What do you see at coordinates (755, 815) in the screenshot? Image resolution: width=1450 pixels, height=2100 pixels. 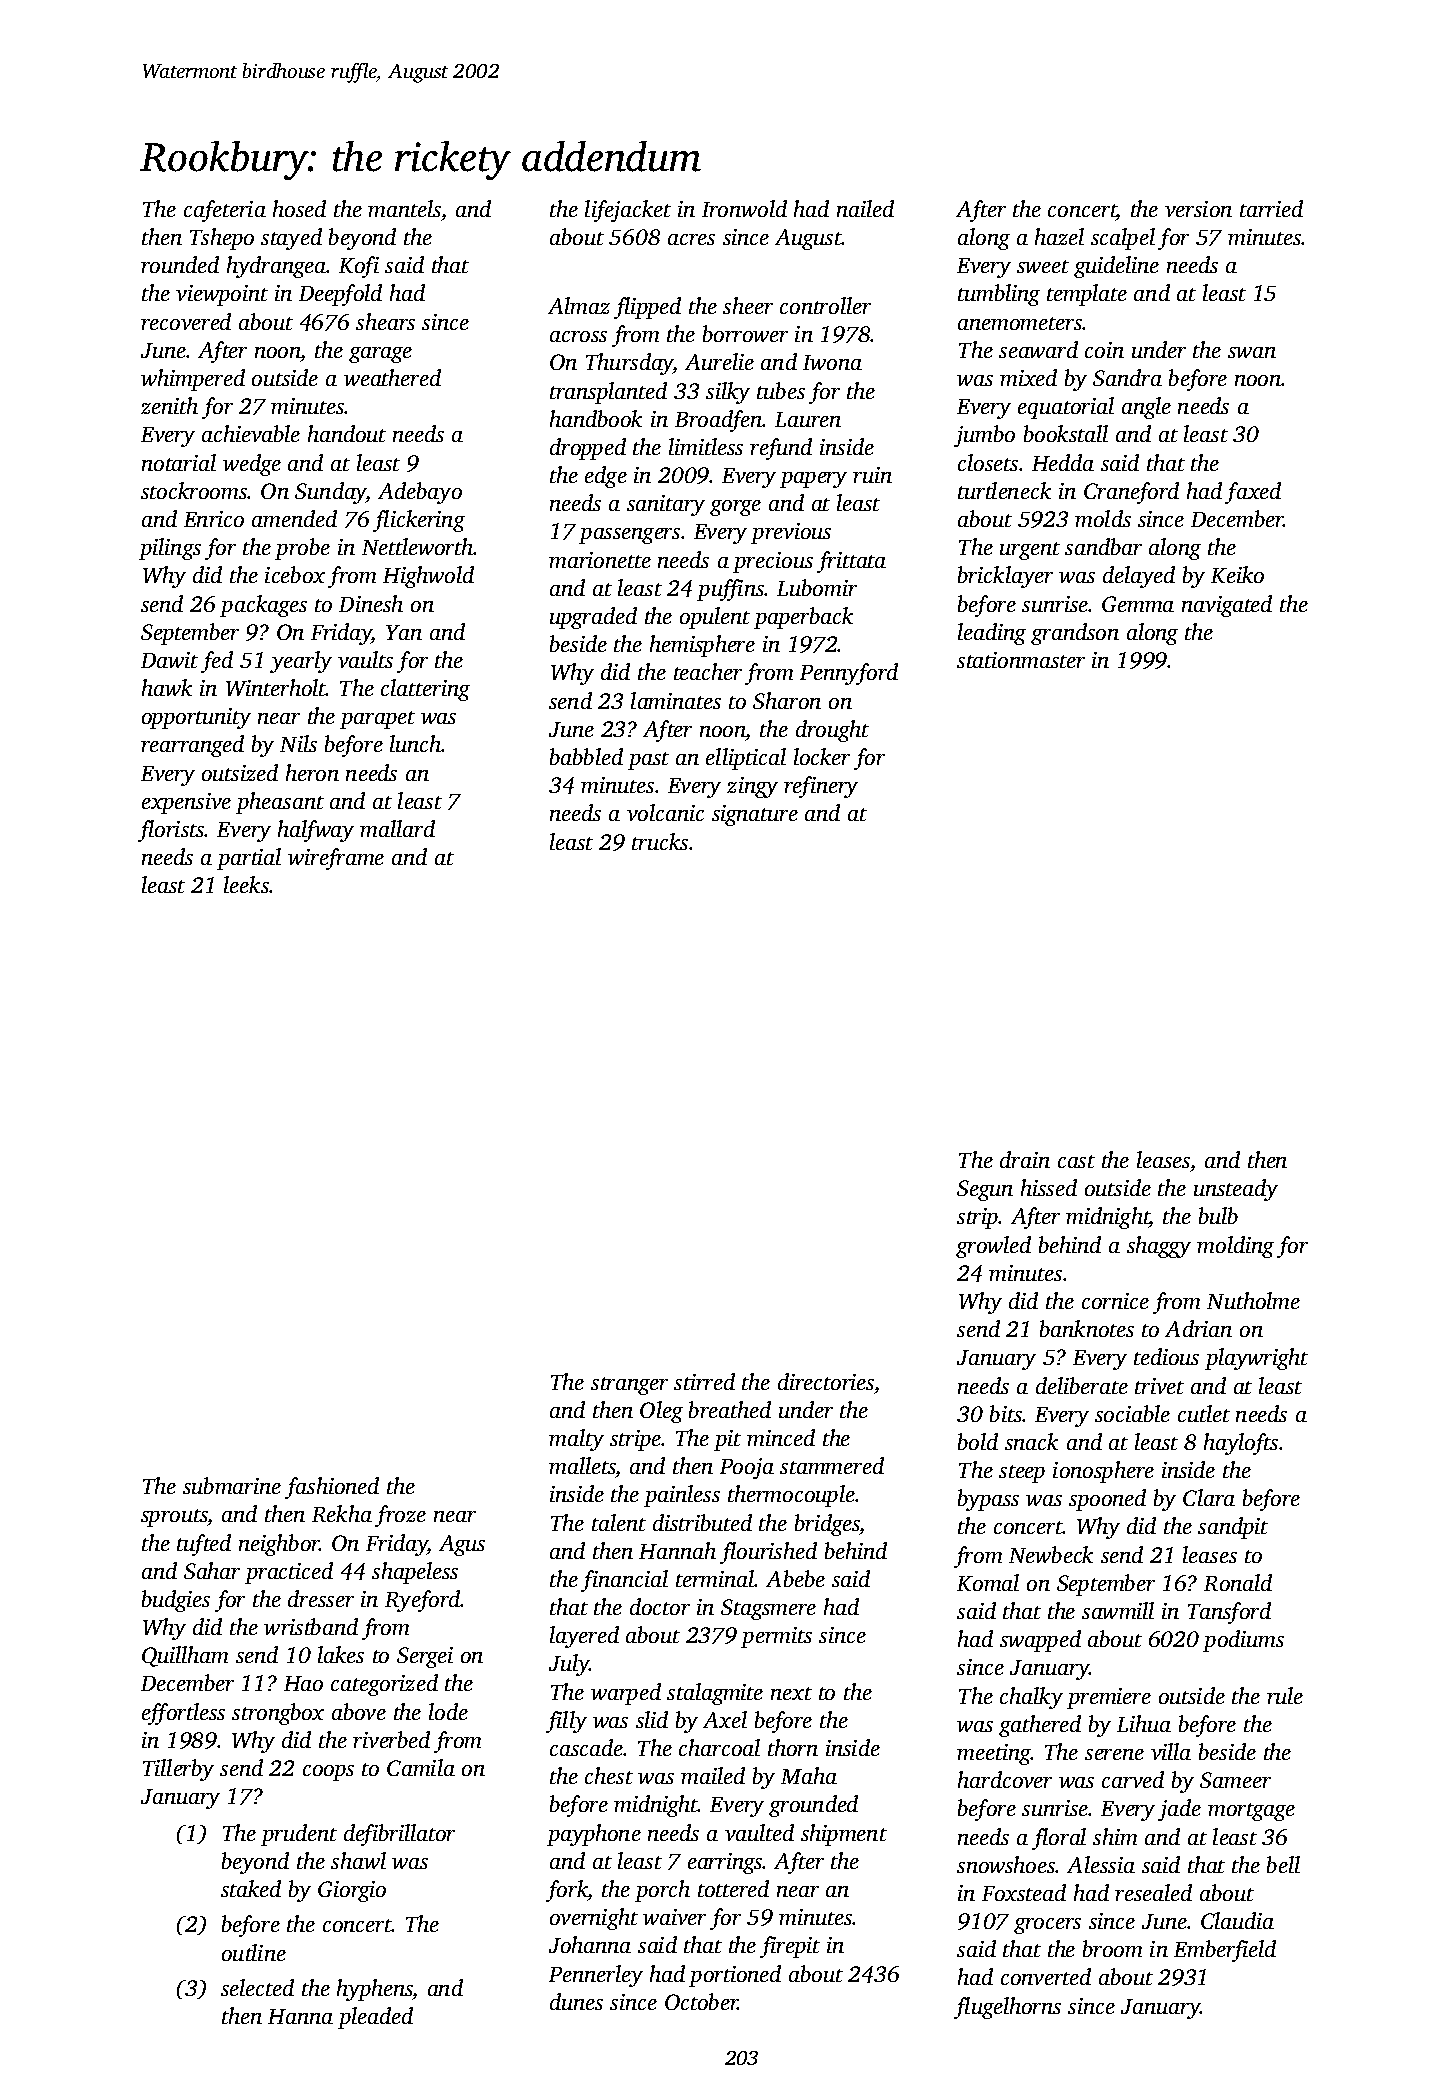 I see `signature` at bounding box center [755, 815].
